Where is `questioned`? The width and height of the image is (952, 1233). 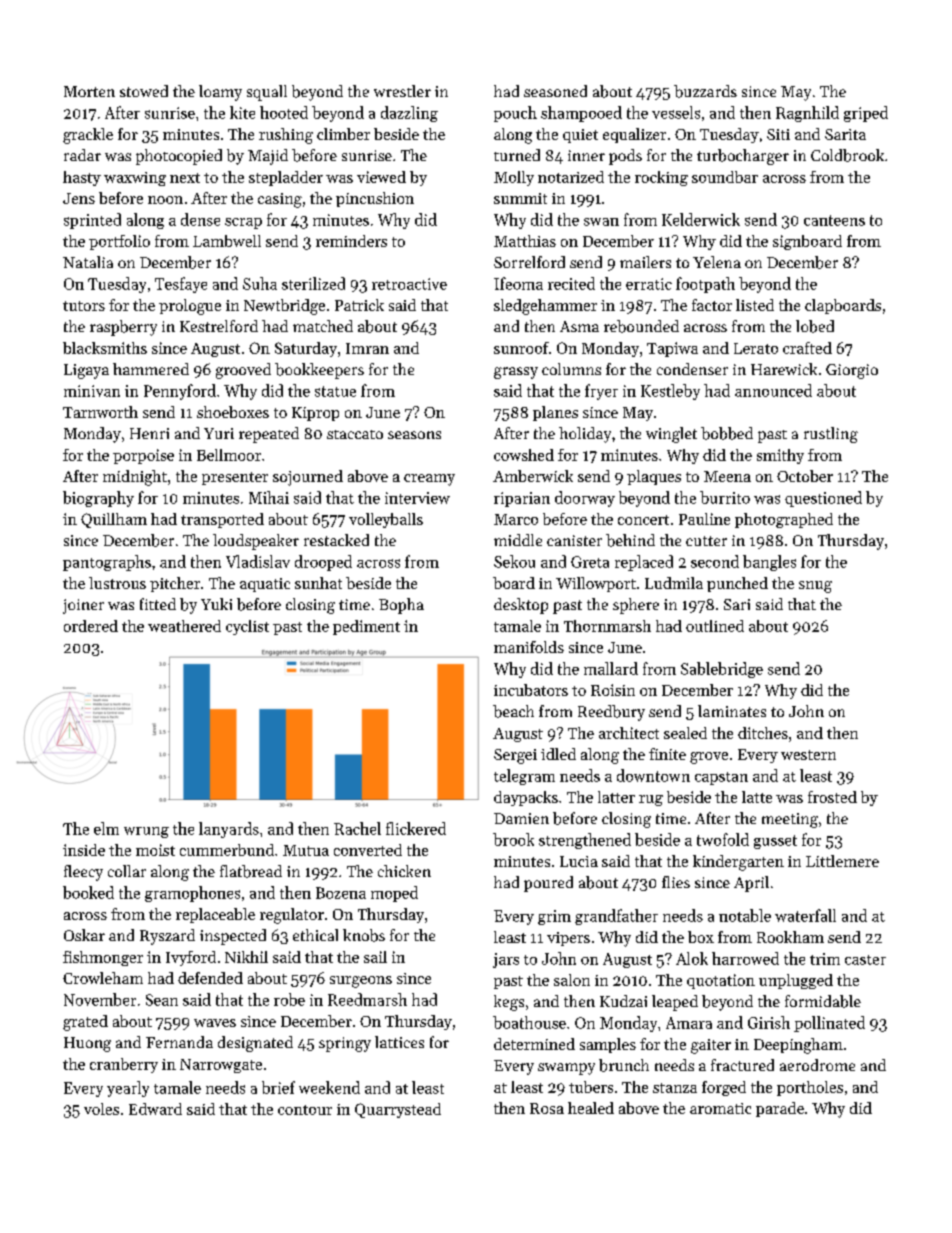 questioned is located at coordinates (823, 499).
